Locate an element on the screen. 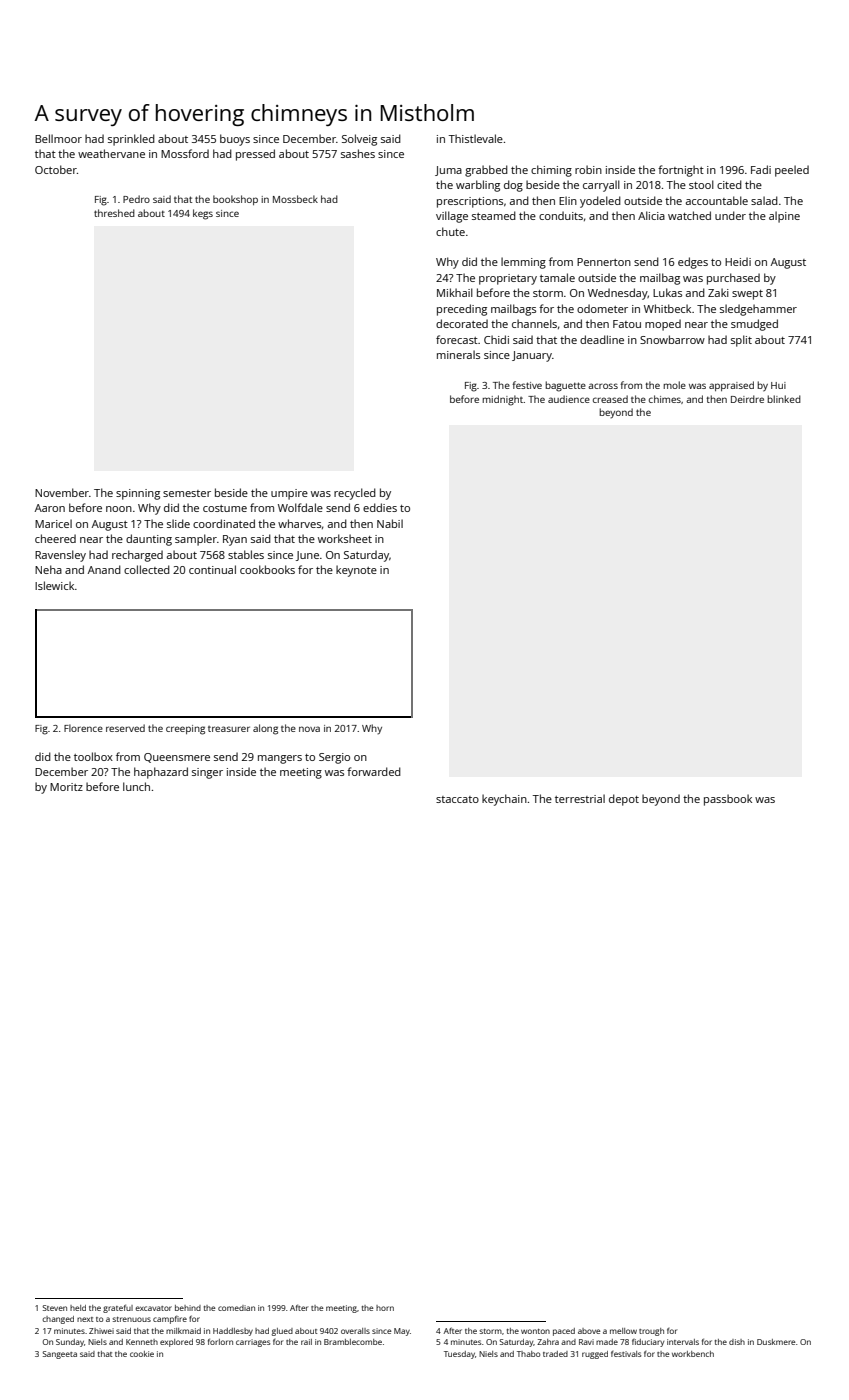 The width and height of the screenshot is (849, 1400). kegs is located at coordinates (203, 214).
